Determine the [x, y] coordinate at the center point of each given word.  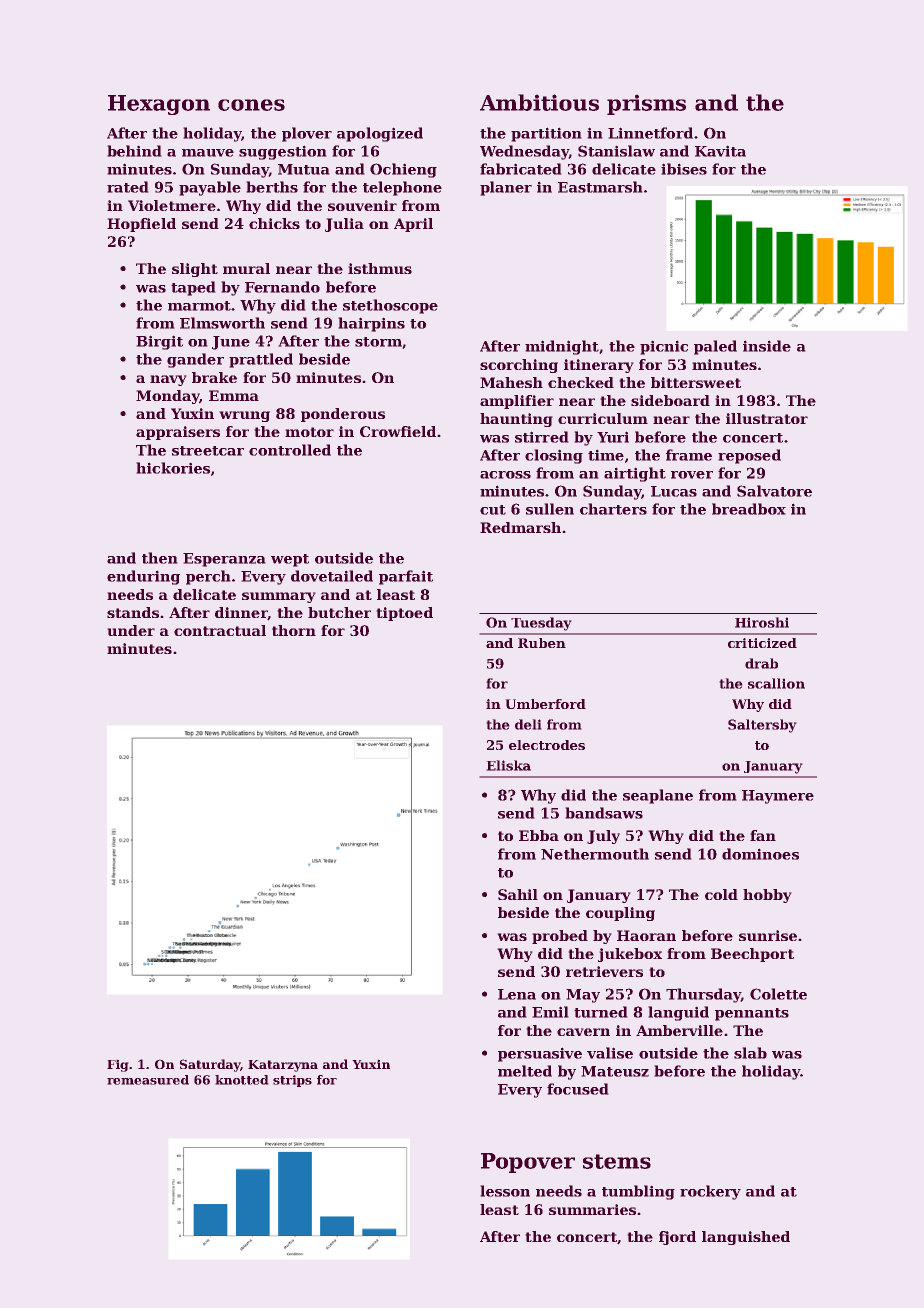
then [160, 558]
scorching [519, 366]
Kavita [720, 151]
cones [251, 105]
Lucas [674, 491]
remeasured [148, 1080]
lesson [505, 1191]
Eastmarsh [600, 187]
